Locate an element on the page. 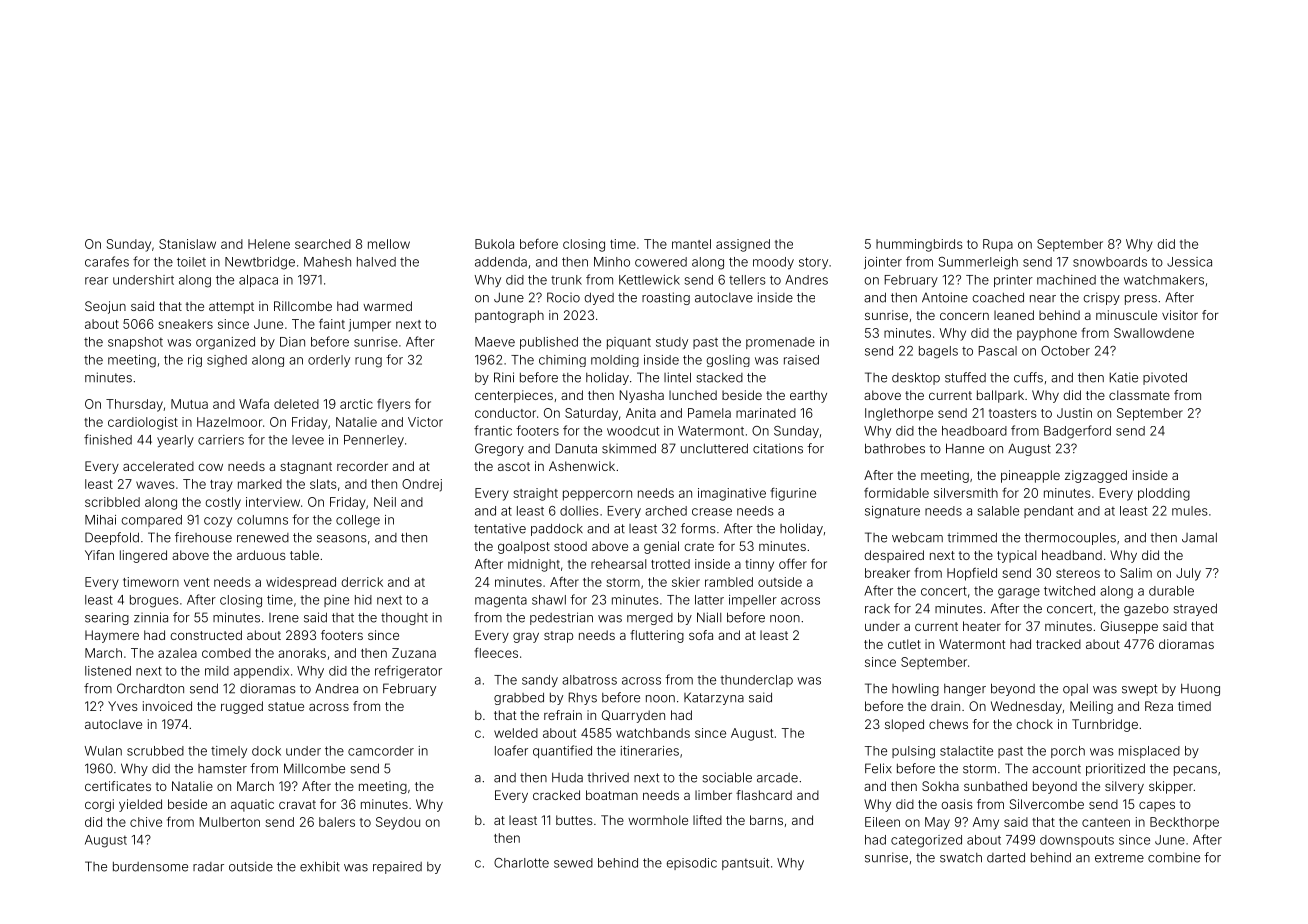 The height and width of the page is (924, 1308). Rini is located at coordinates (504, 377).
